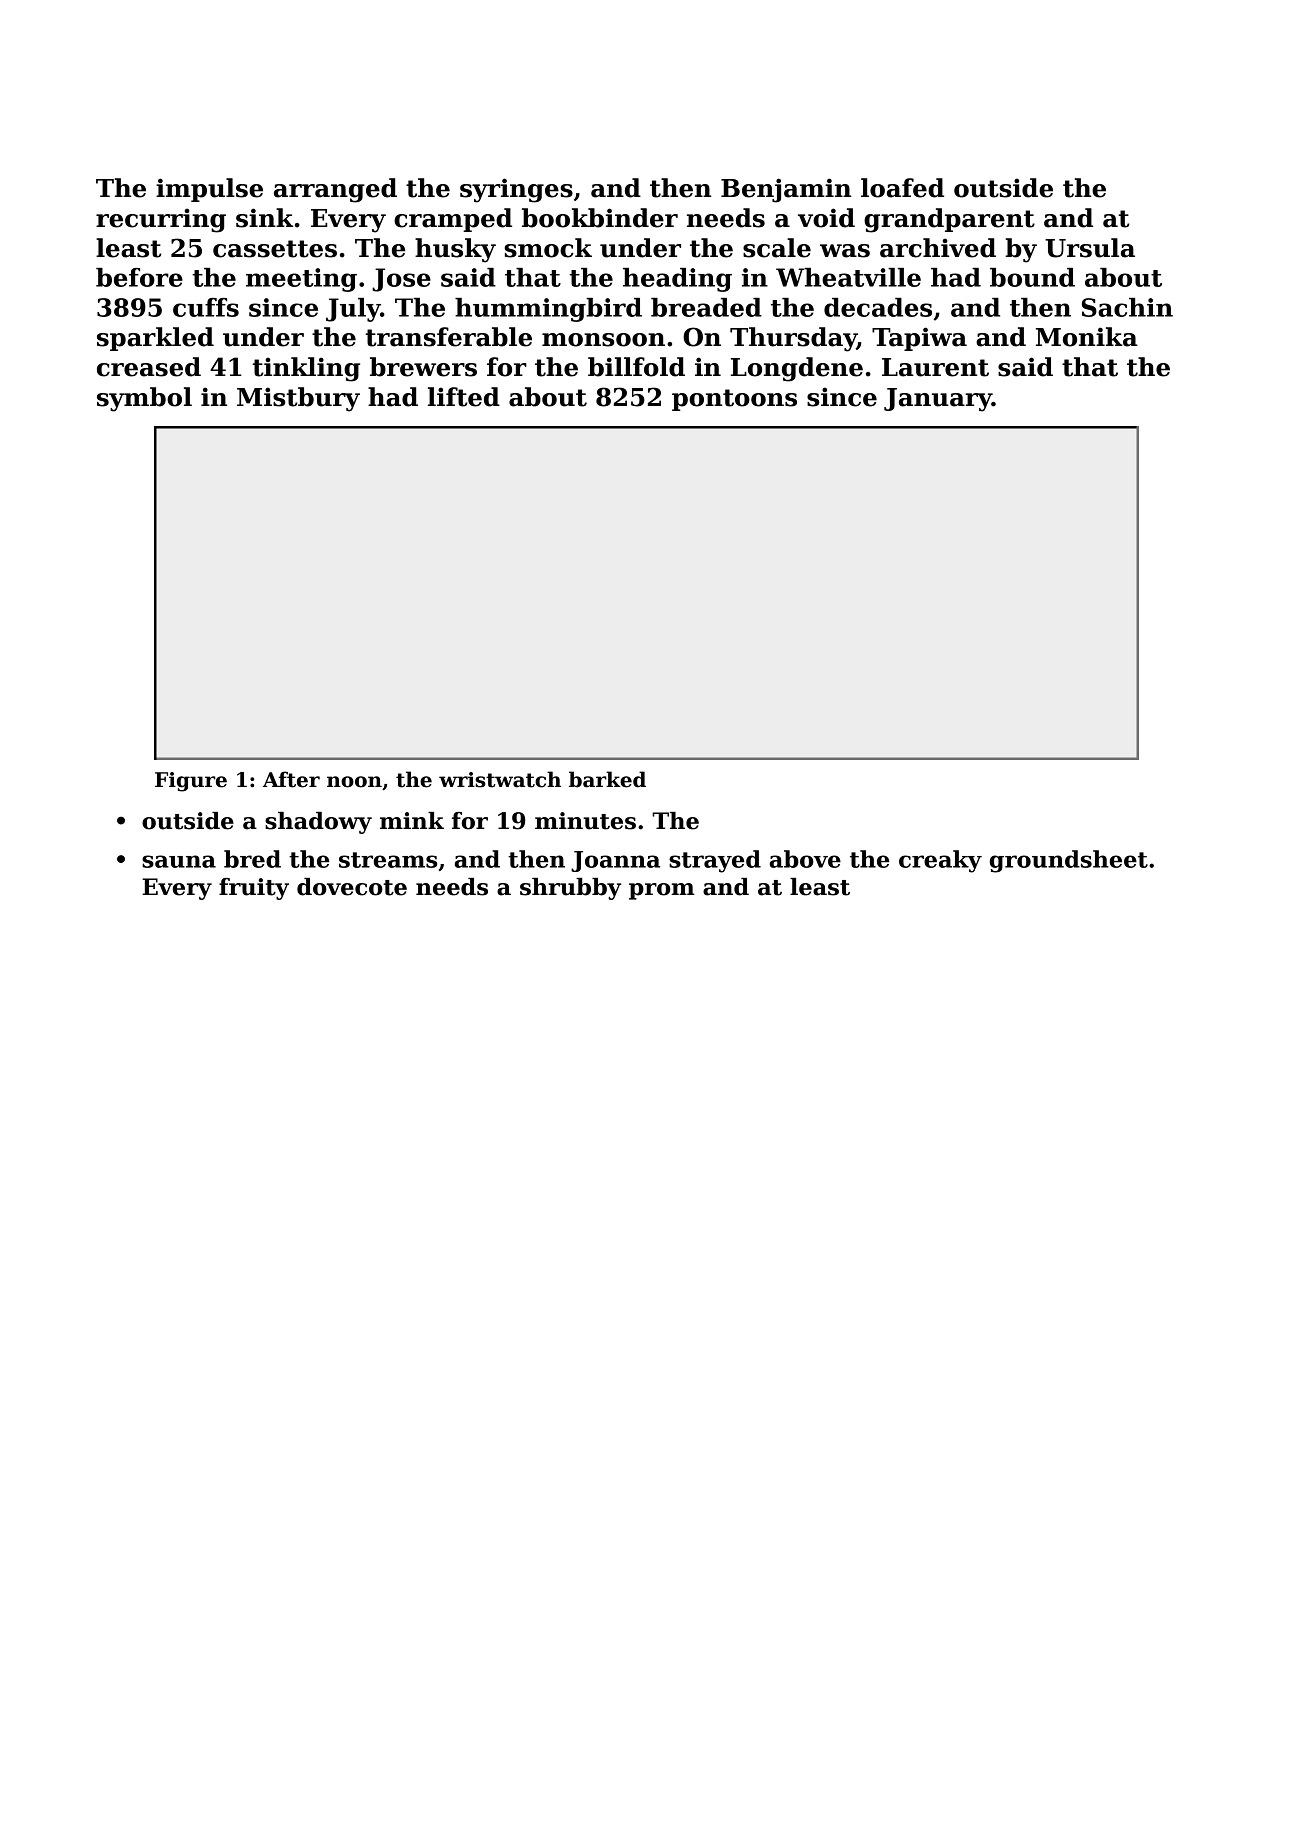 This document has height=1828, width=1293. What do you see at coordinates (805, 859) in the document?
I see `above` at bounding box center [805, 859].
